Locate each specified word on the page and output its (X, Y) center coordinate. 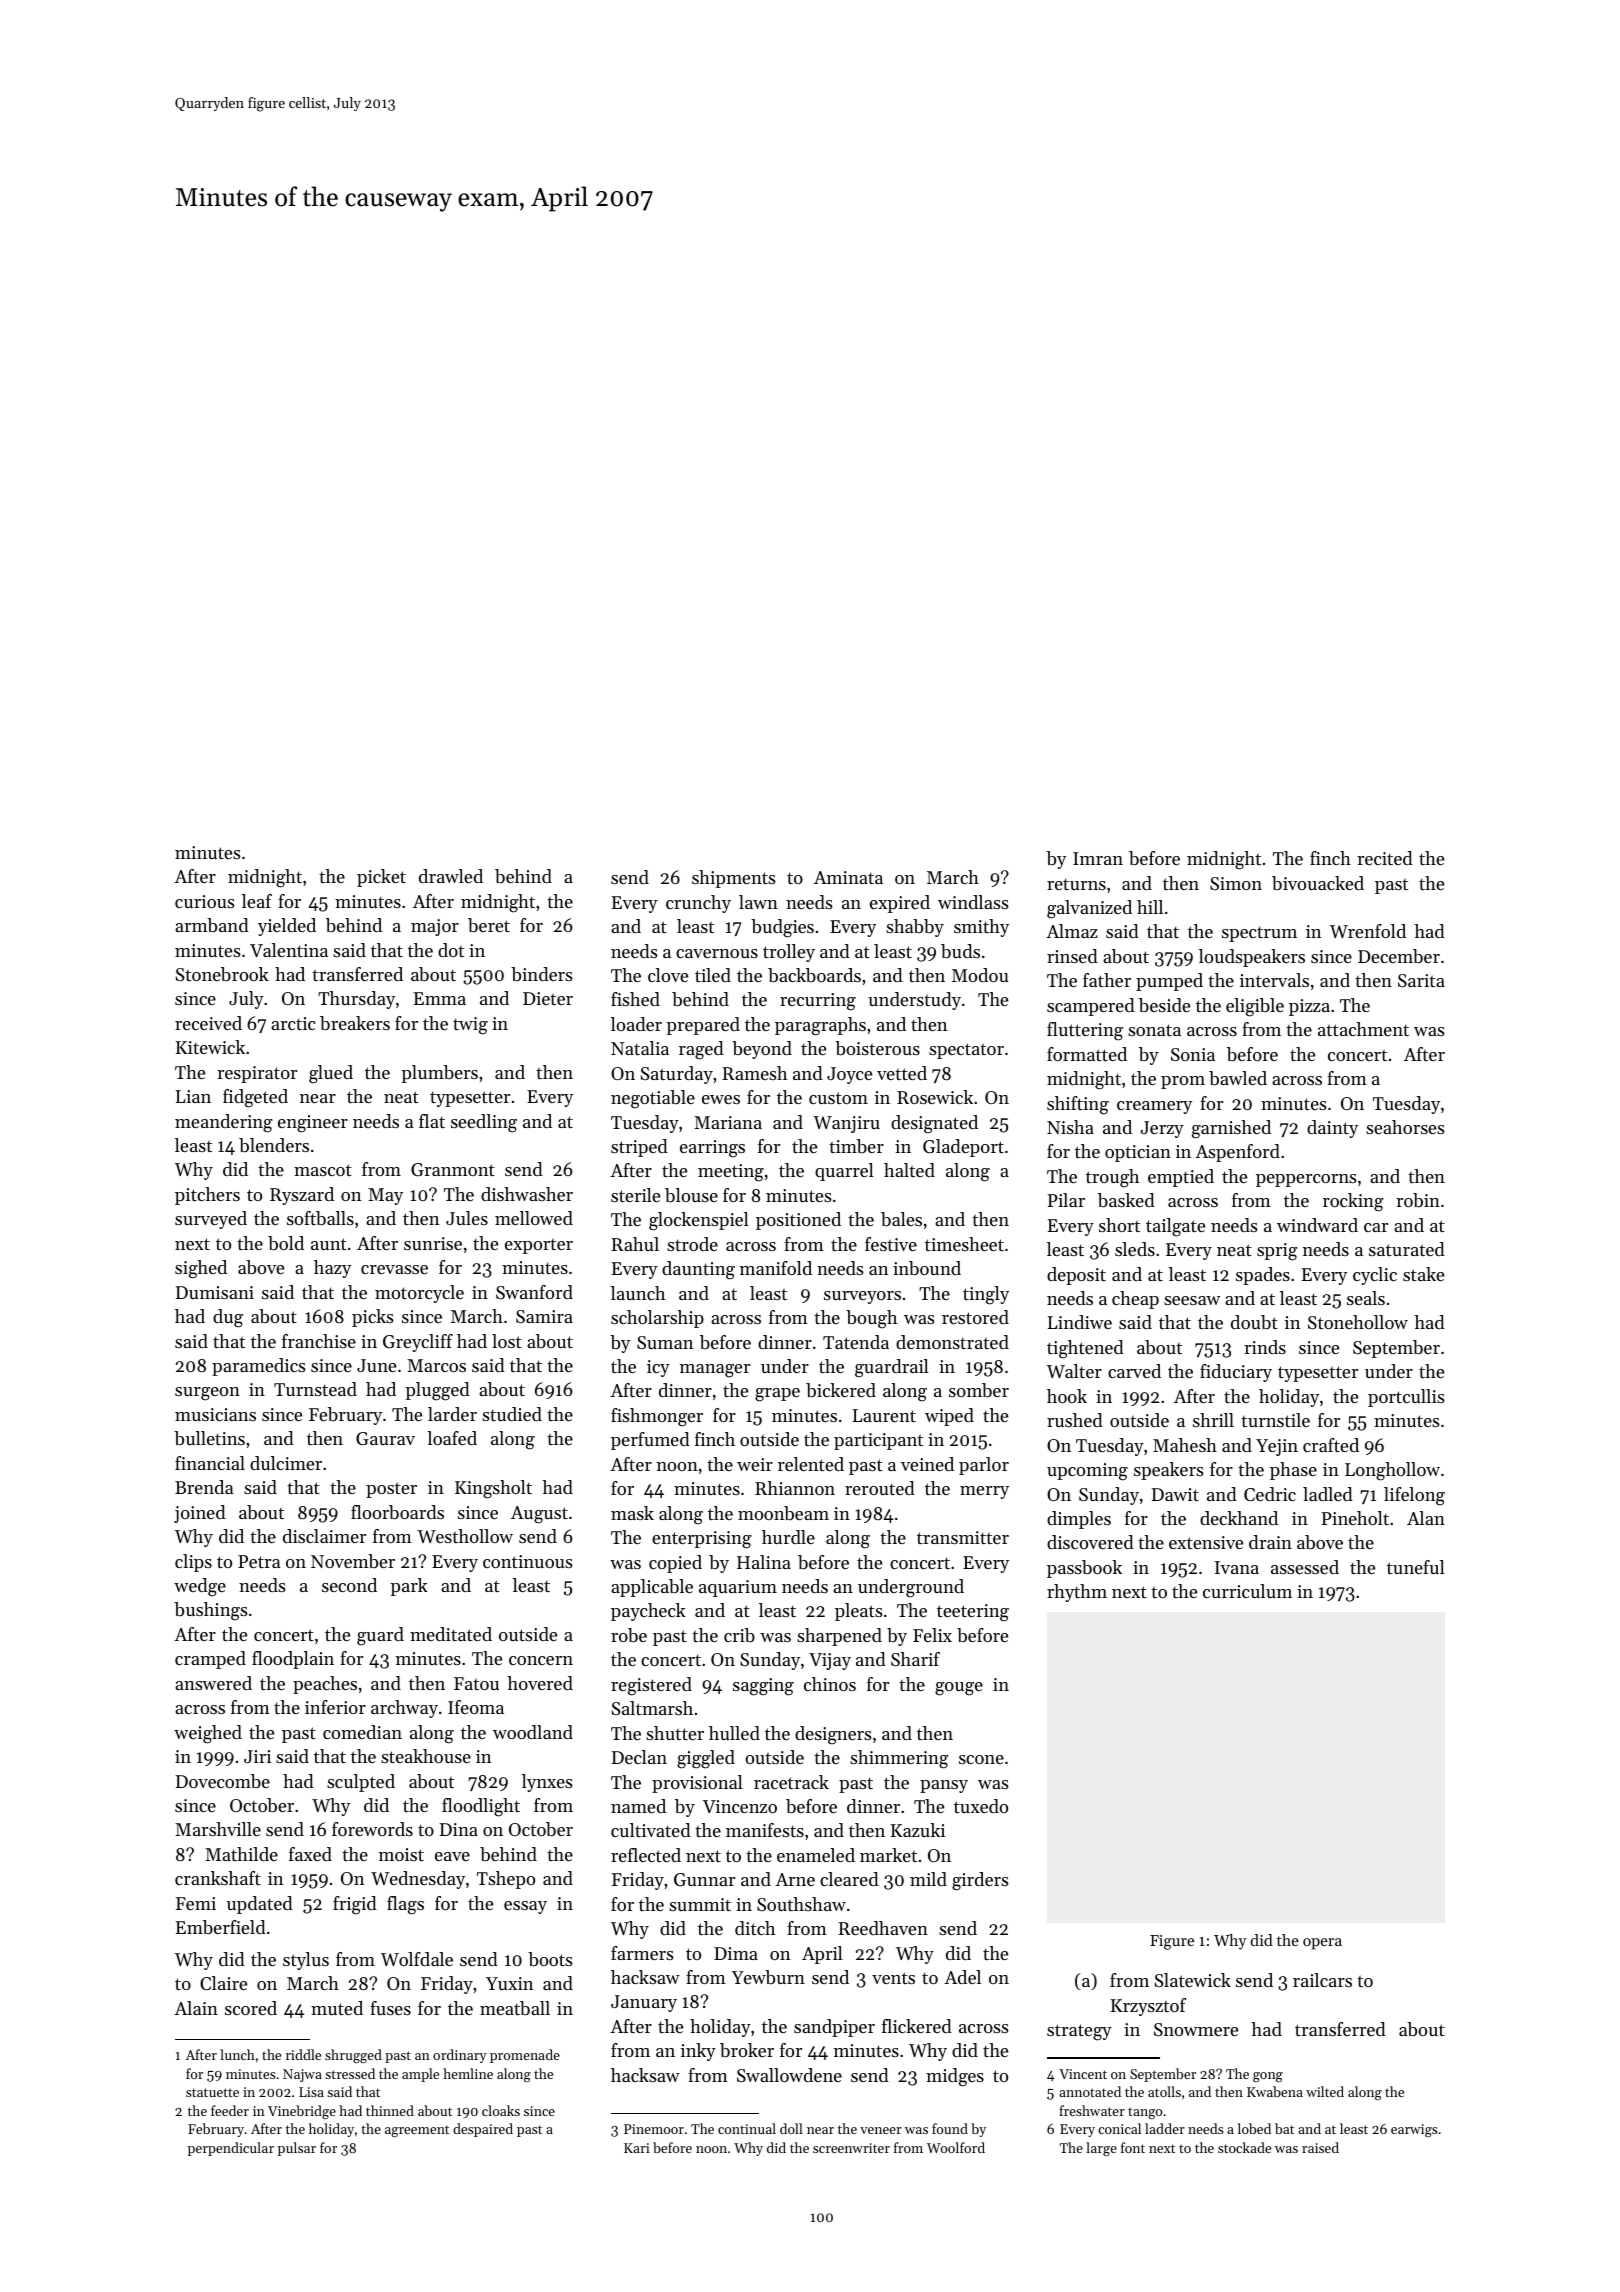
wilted (1325, 2091)
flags (405, 1905)
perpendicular (231, 2149)
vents (893, 1978)
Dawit (1175, 1494)
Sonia (1193, 1054)
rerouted (880, 1488)
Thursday (356, 1000)
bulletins (209, 1438)
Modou (980, 975)
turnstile (1275, 1420)
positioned (798, 1221)
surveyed (211, 1220)
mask (632, 1513)
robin (1418, 1200)
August (539, 1515)
